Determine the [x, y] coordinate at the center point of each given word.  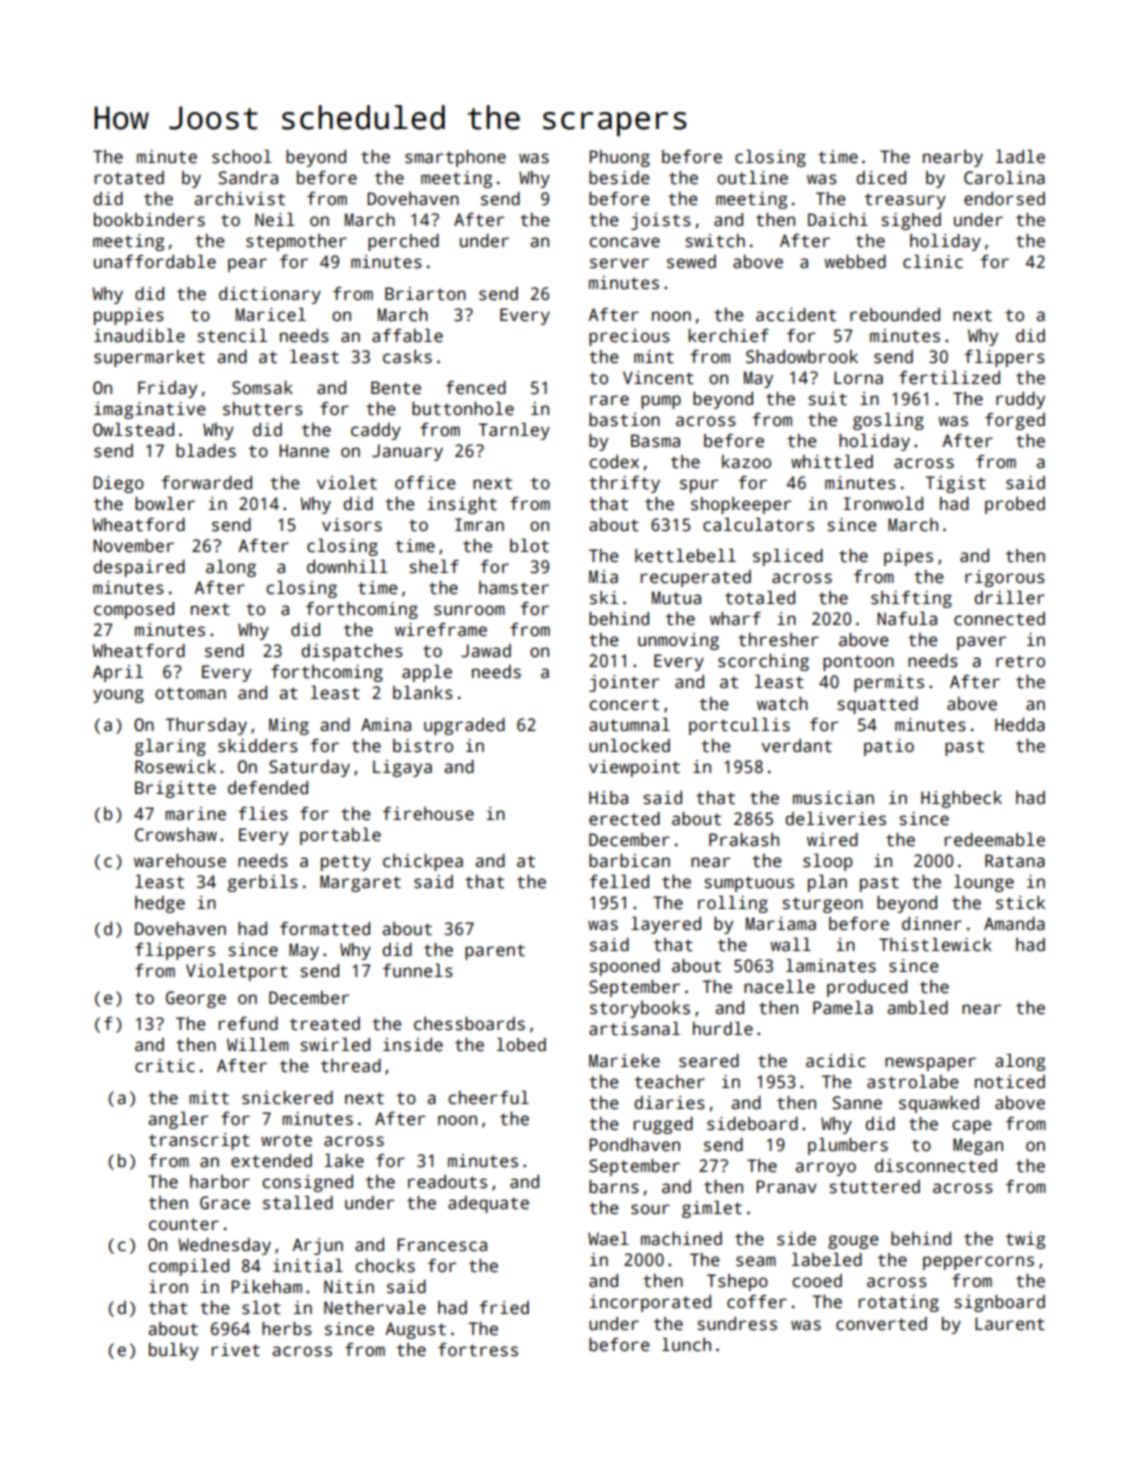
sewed [691, 262]
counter [184, 1224]
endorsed [1004, 199]
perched [403, 242]
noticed [1010, 1082]
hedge [160, 904]
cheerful [488, 1098]
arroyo [825, 1169]
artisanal [634, 1029]
